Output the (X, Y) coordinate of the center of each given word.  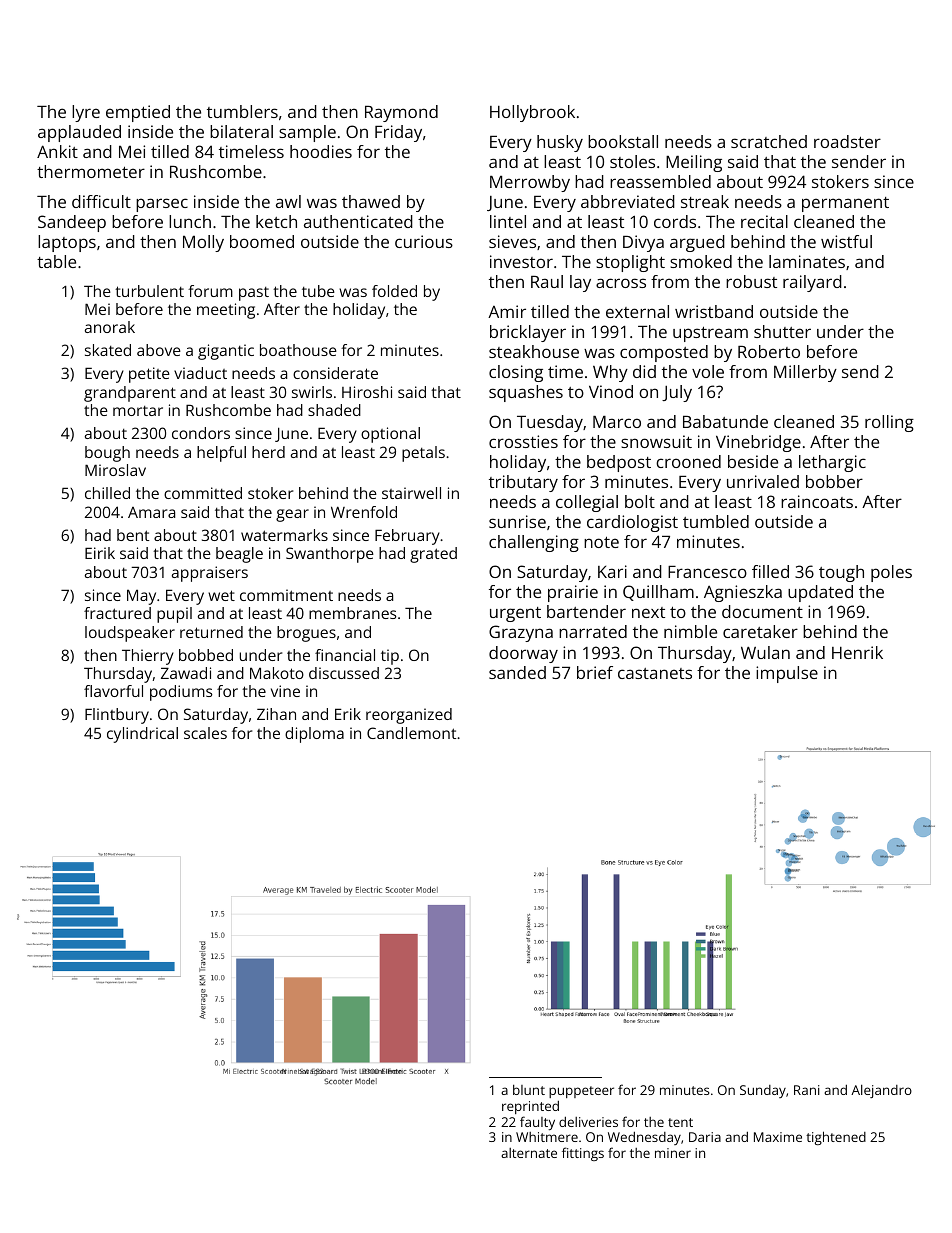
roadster (847, 141)
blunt (529, 1090)
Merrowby (530, 183)
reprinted (530, 1107)
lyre (86, 113)
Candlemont (411, 733)
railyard (812, 283)
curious (424, 241)
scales (205, 733)
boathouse (298, 350)
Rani (807, 1090)
